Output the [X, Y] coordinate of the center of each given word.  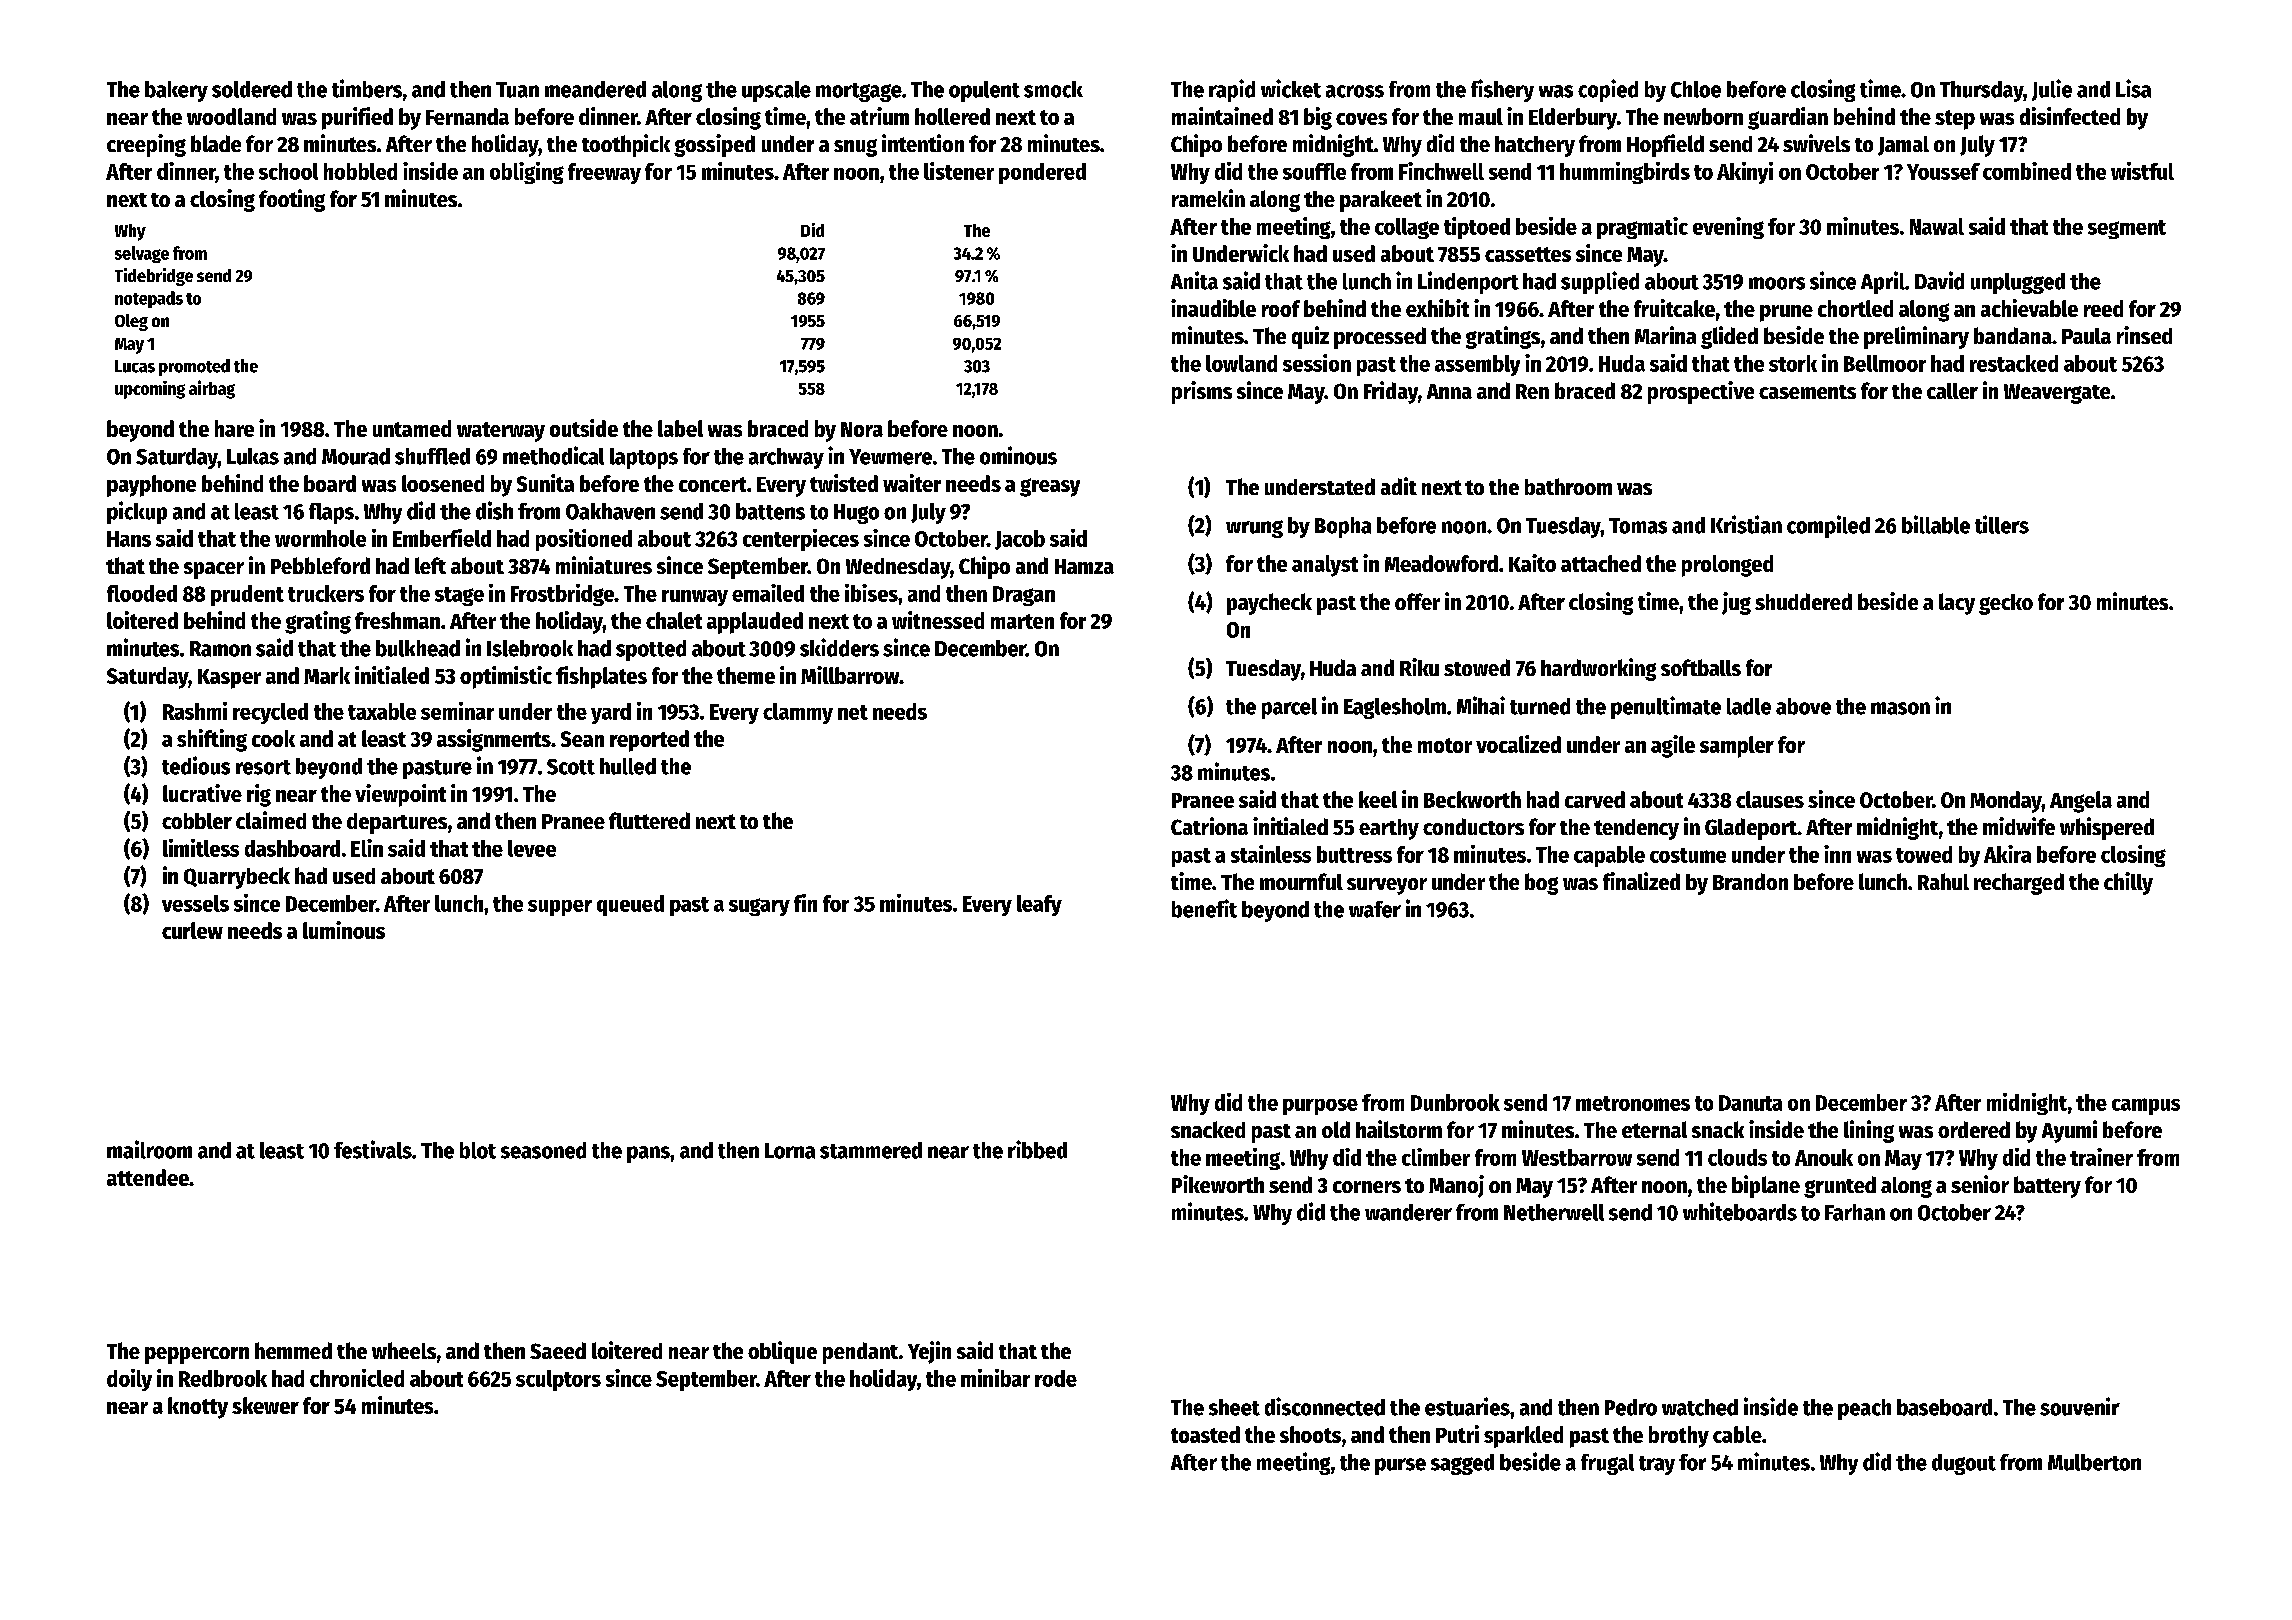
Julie [2052, 90]
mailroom [149, 1149]
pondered [1042, 173]
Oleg [131, 322]
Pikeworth [1218, 1184]
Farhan [1855, 1212]
